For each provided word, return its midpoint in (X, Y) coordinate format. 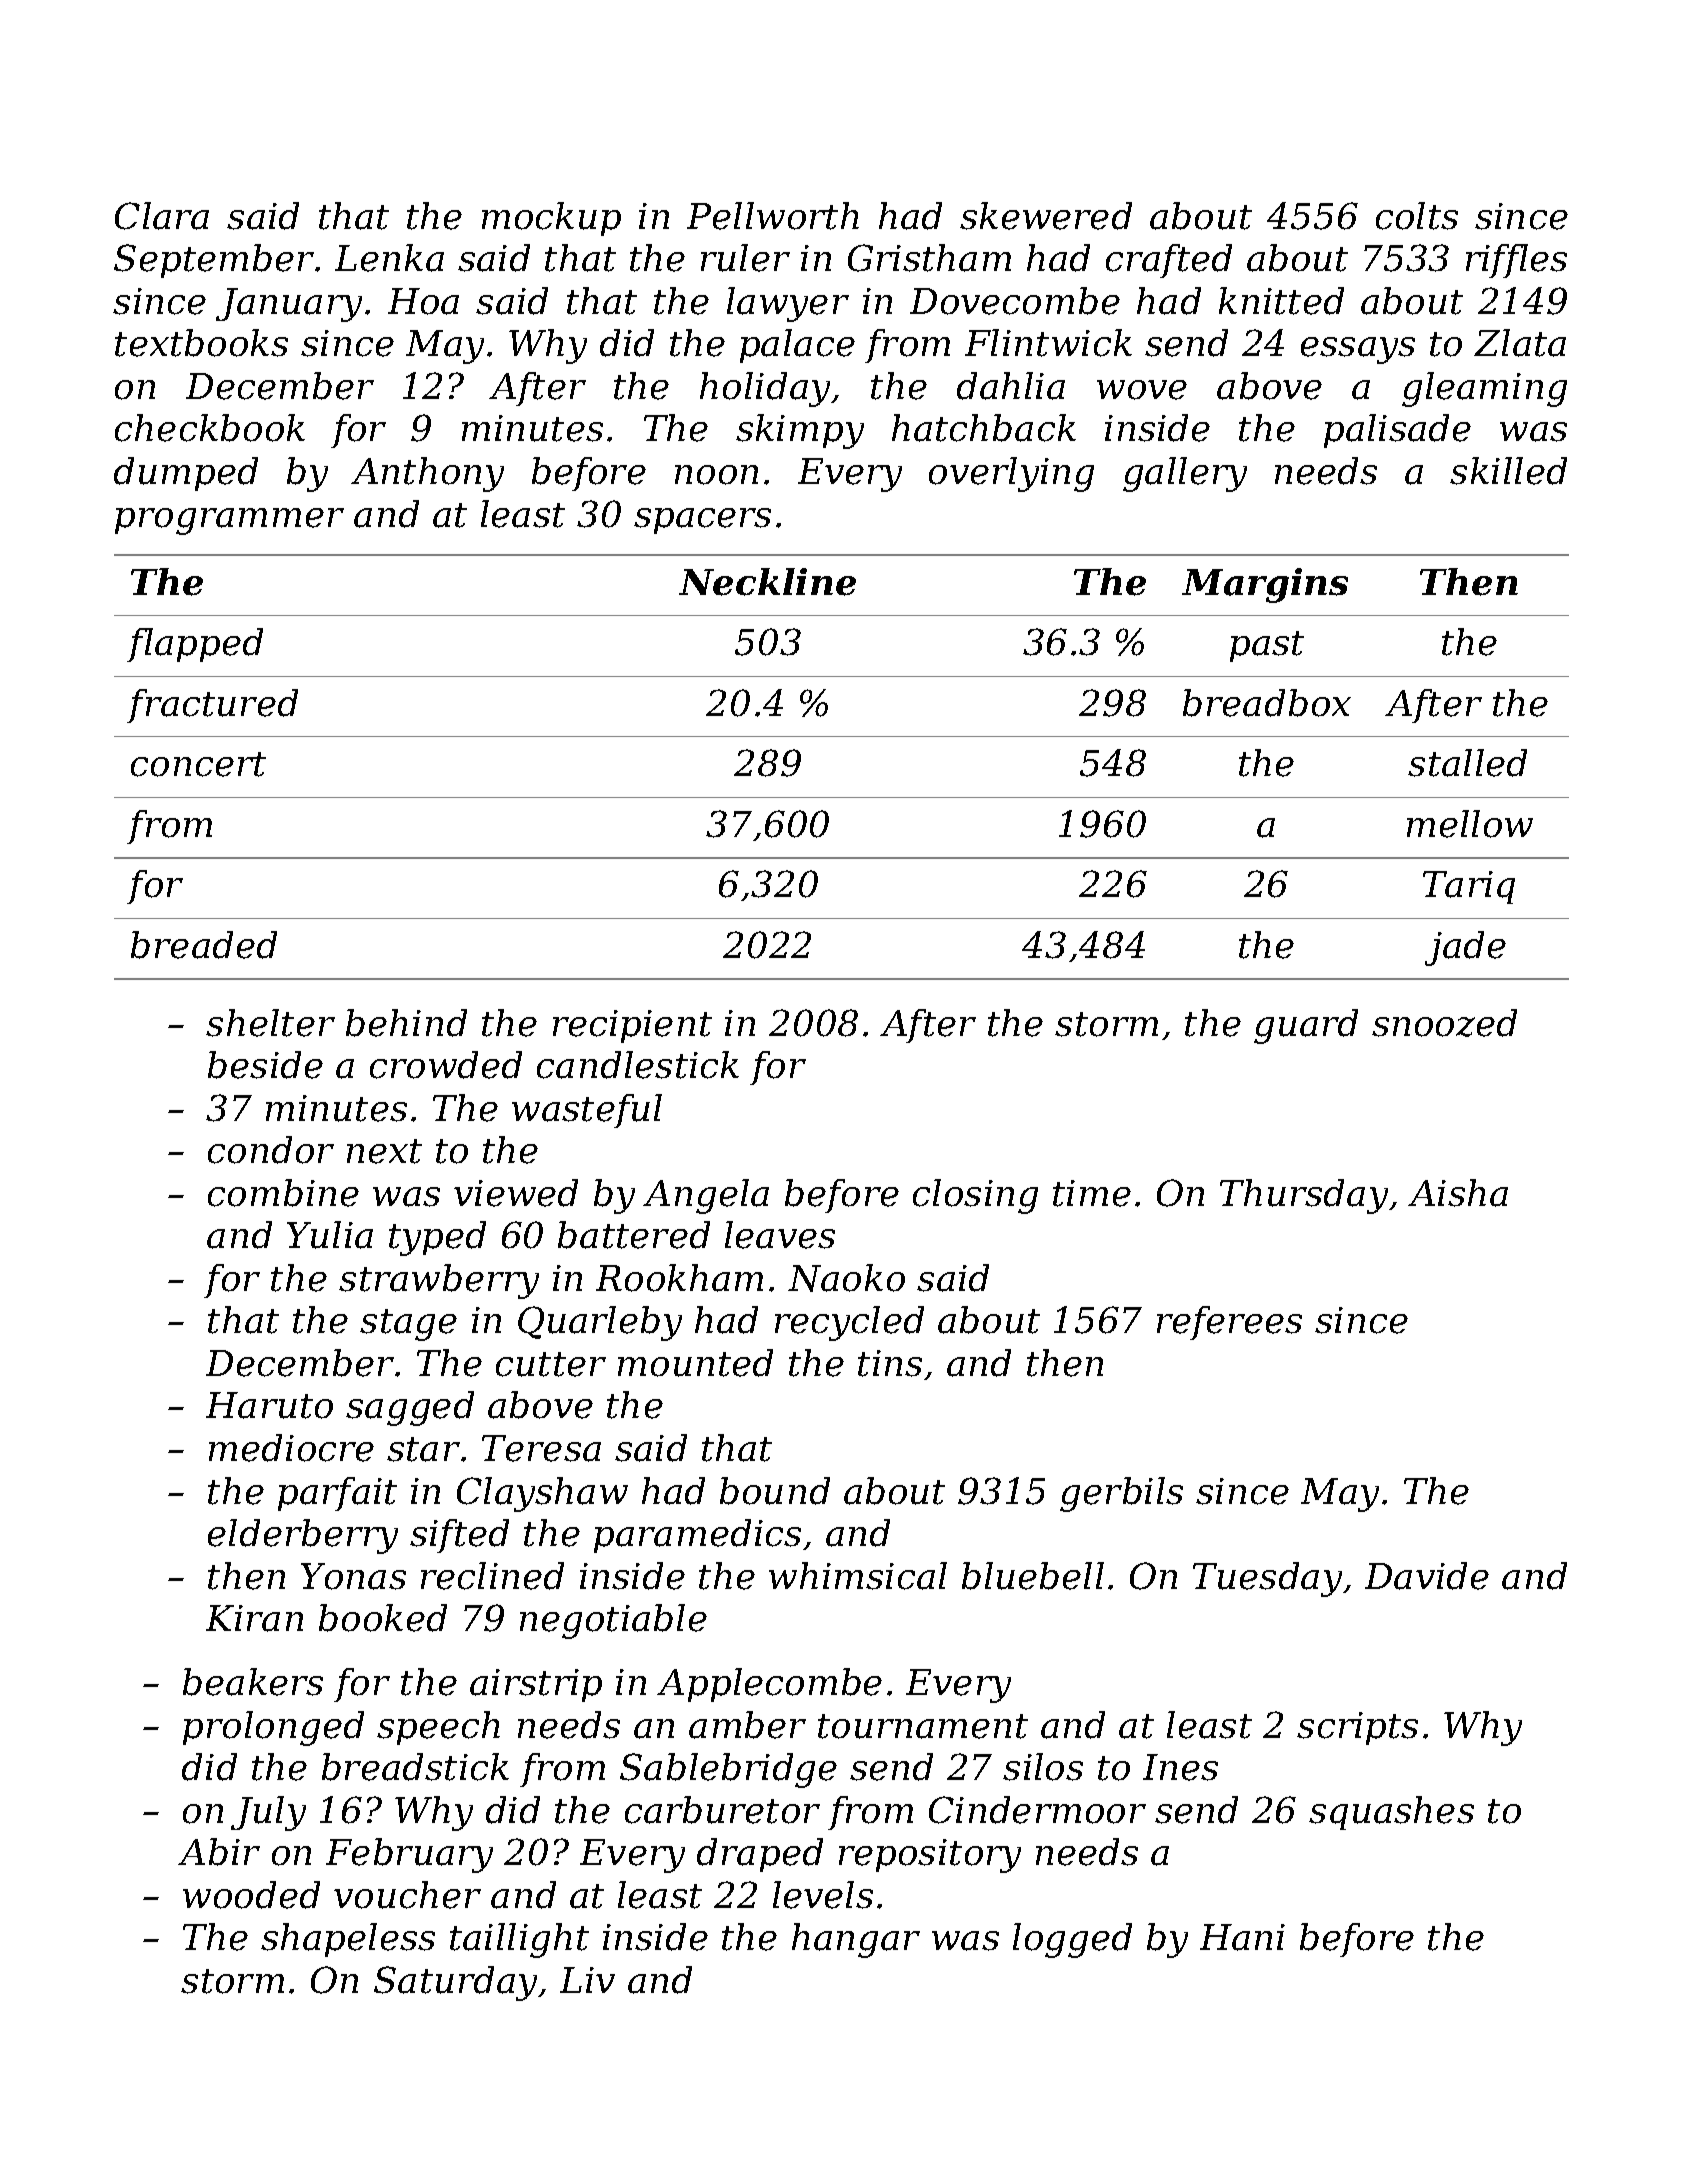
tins (890, 1363)
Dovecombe (1015, 301)
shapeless (348, 1940)
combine (283, 1193)
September (214, 261)
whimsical (858, 1576)
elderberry (303, 1536)
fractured (212, 706)
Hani (1242, 1937)
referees (1229, 1323)
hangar (856, 1940)
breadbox (1267, 703)
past (1267, 646)
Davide (1427, 1576)
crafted (1169, 261)
